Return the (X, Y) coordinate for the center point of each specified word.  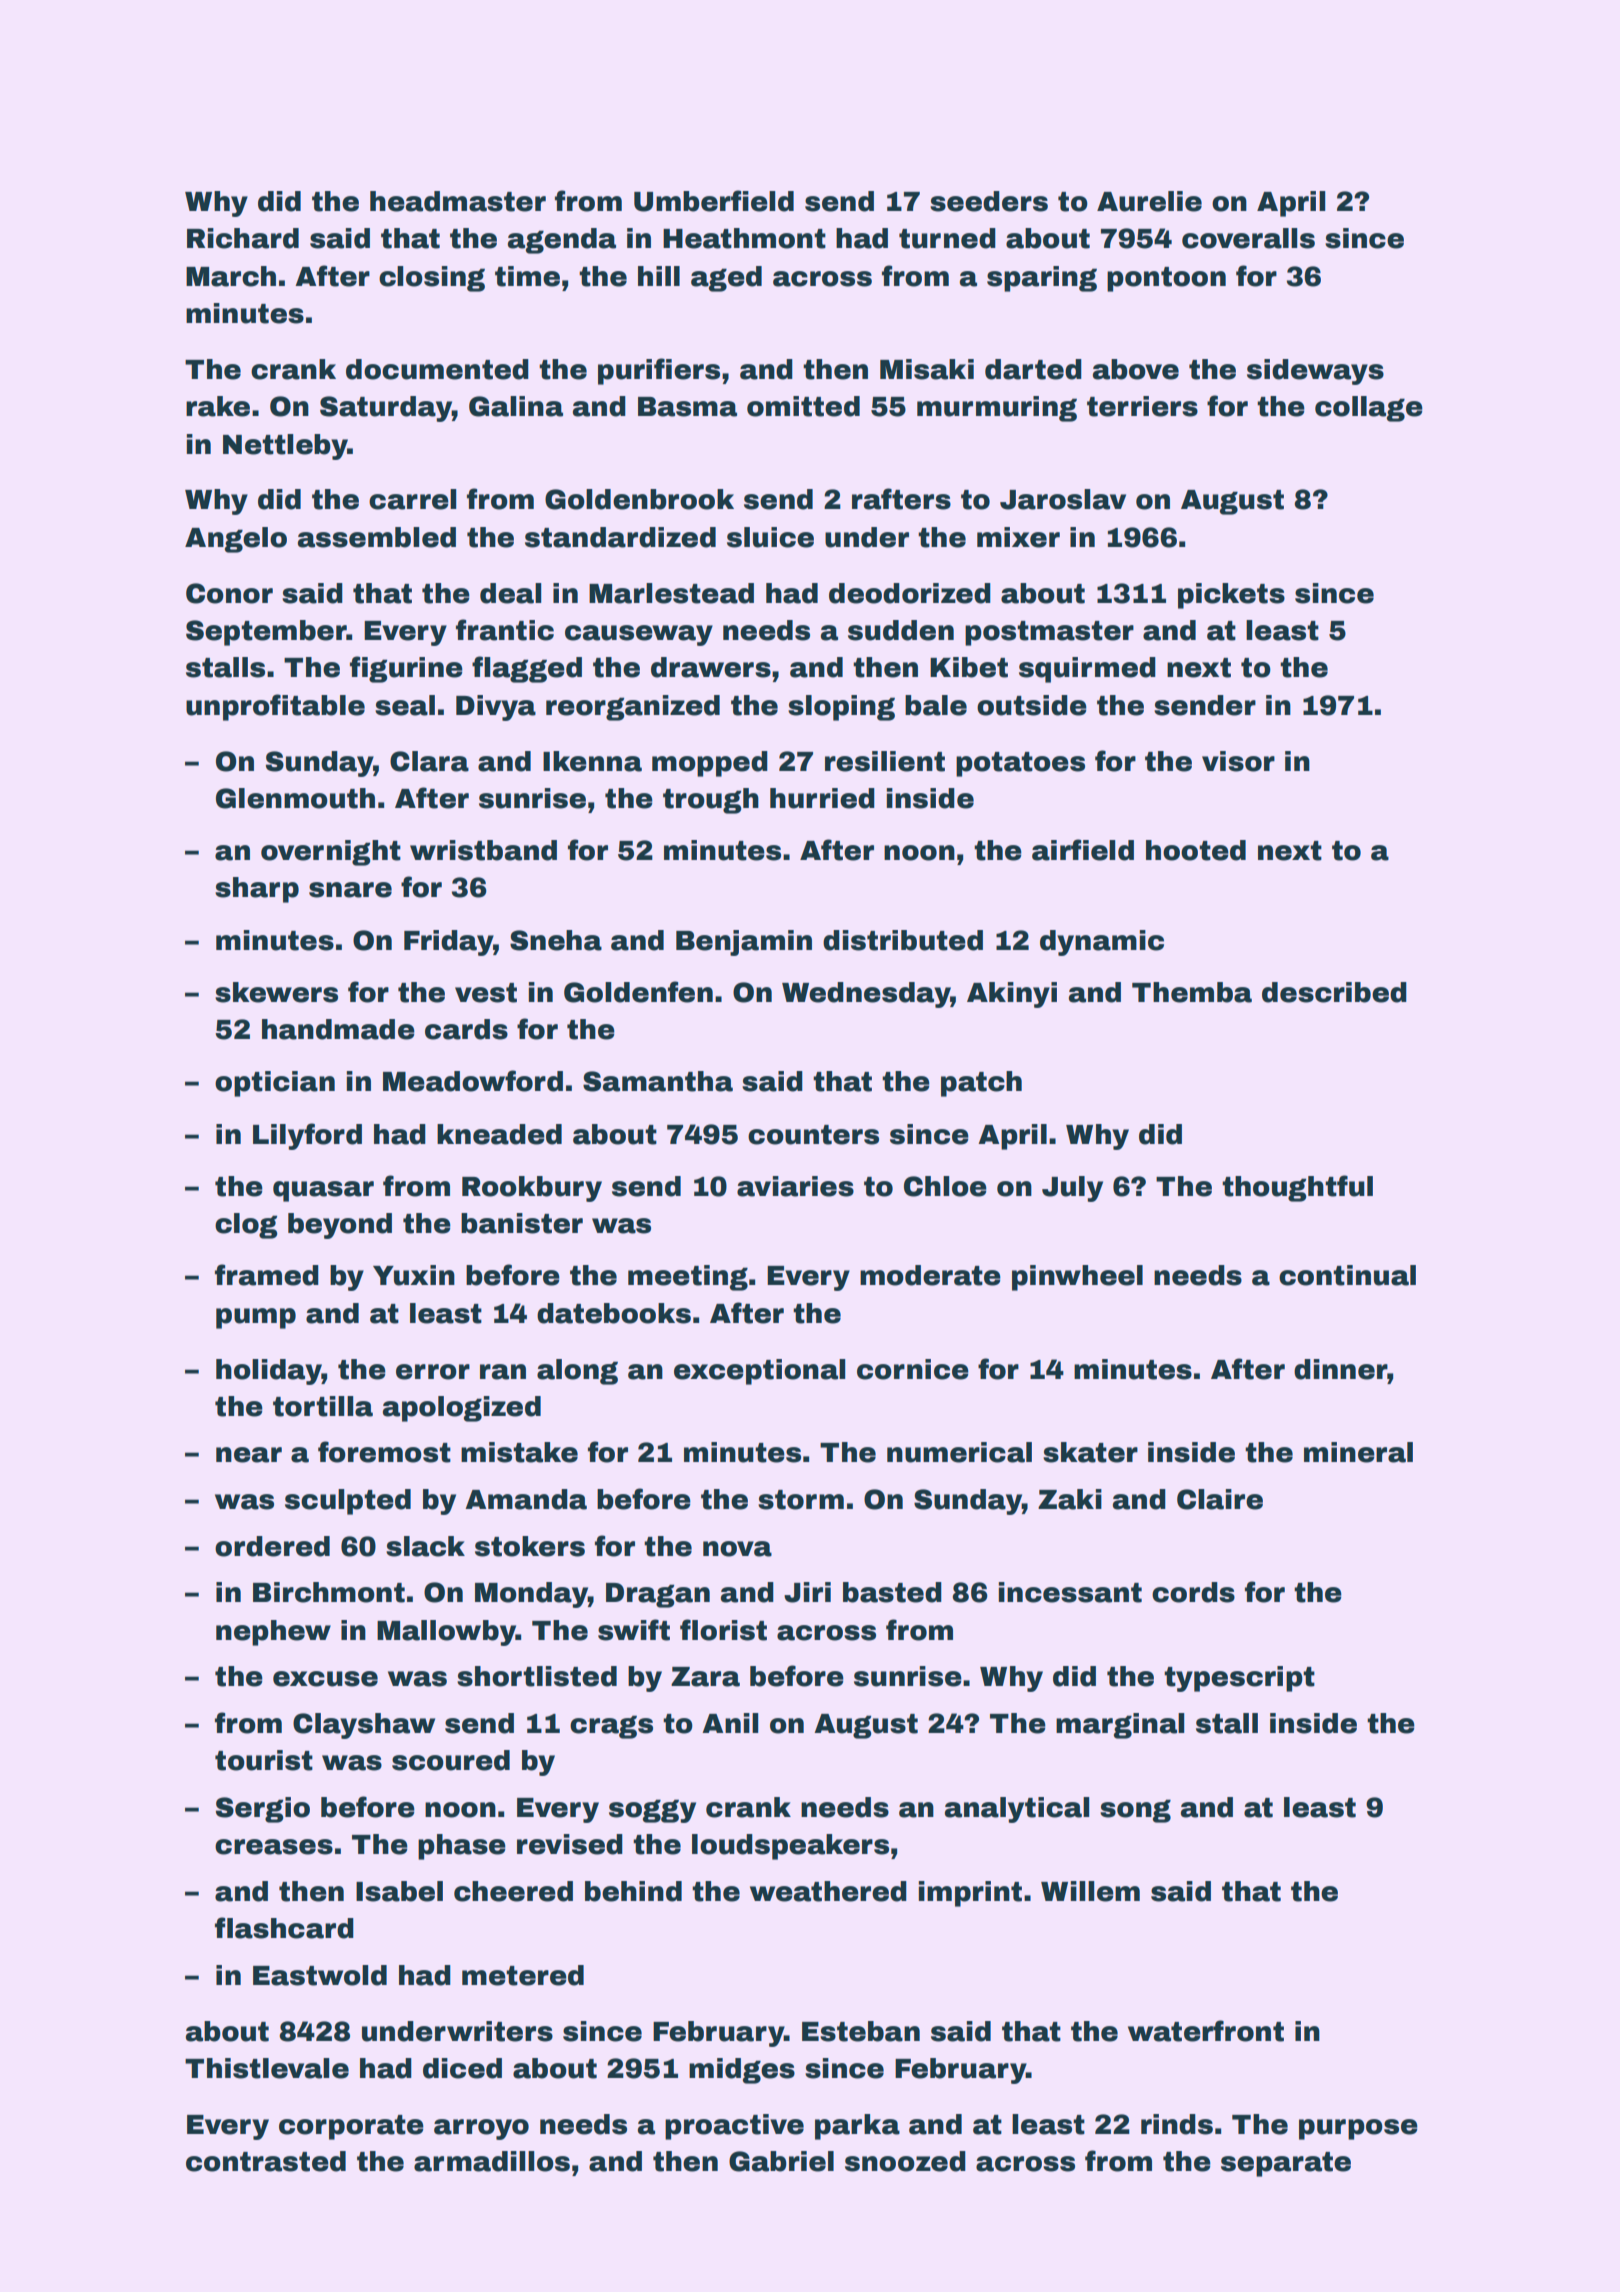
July (1072, 1189)
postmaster (1049, 633)
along (577, 1372)
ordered (272, 1546)
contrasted (266, 2161)
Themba (1192, 992)
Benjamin (744, 943)
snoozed (905, 2161)
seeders (989, 201)
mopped (710, 764)
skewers (276, 992)
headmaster (458, 201)
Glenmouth (295, 798)
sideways (1315, 372)
